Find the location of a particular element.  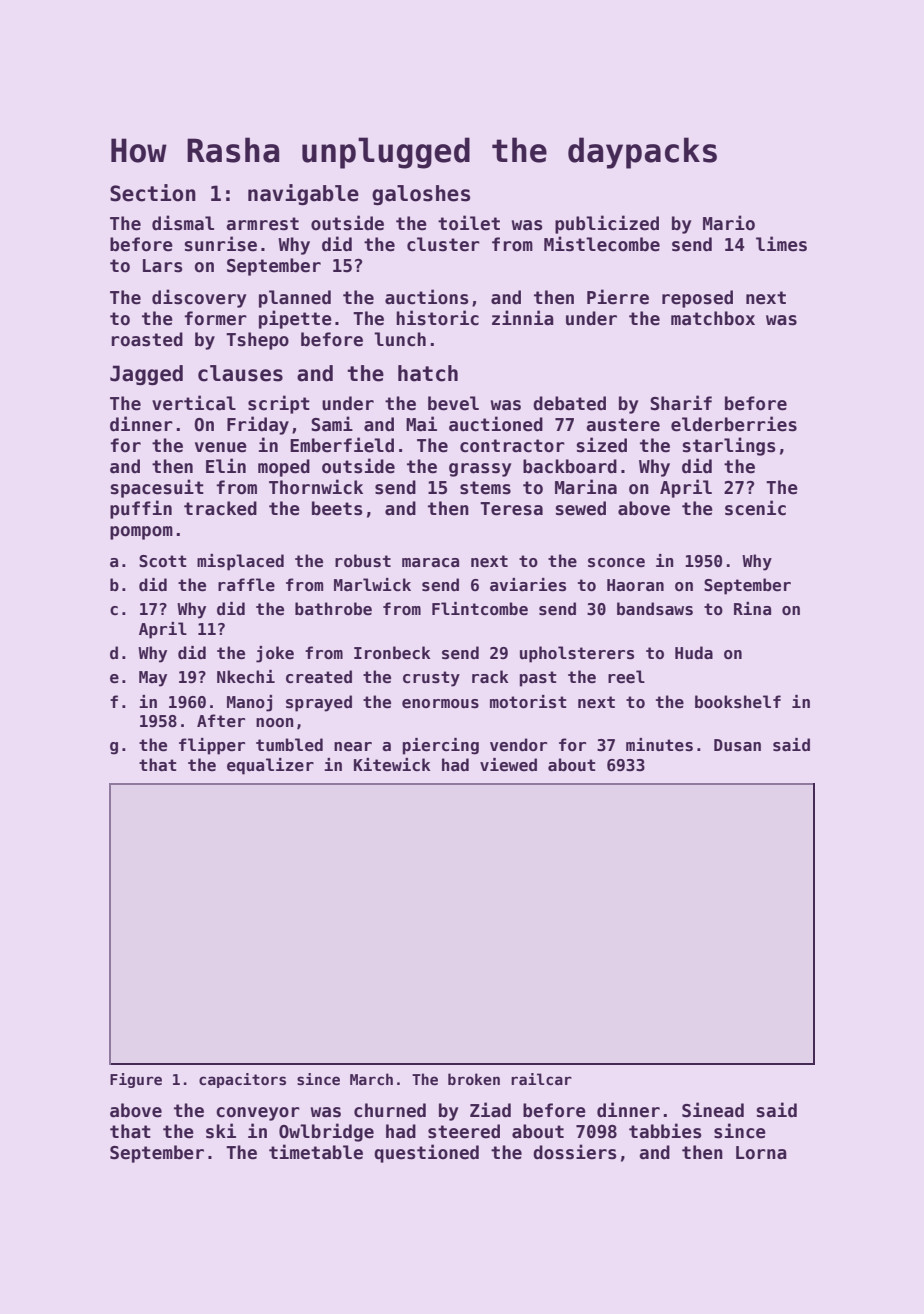

historic is located at coordinates (437, 318).
